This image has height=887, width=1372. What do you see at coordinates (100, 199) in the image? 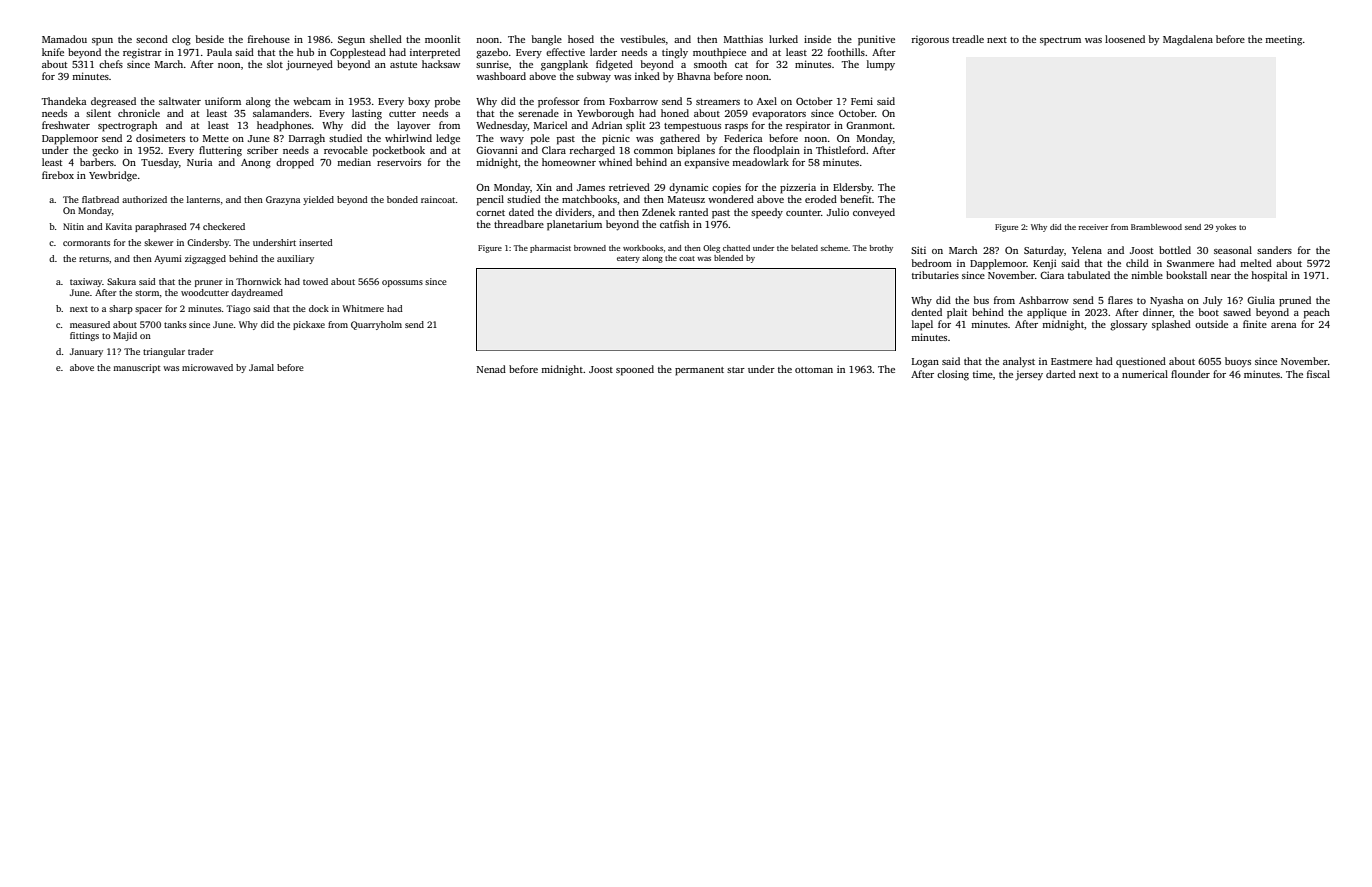
I see `flatbread` at bounding box center [100, 199].
